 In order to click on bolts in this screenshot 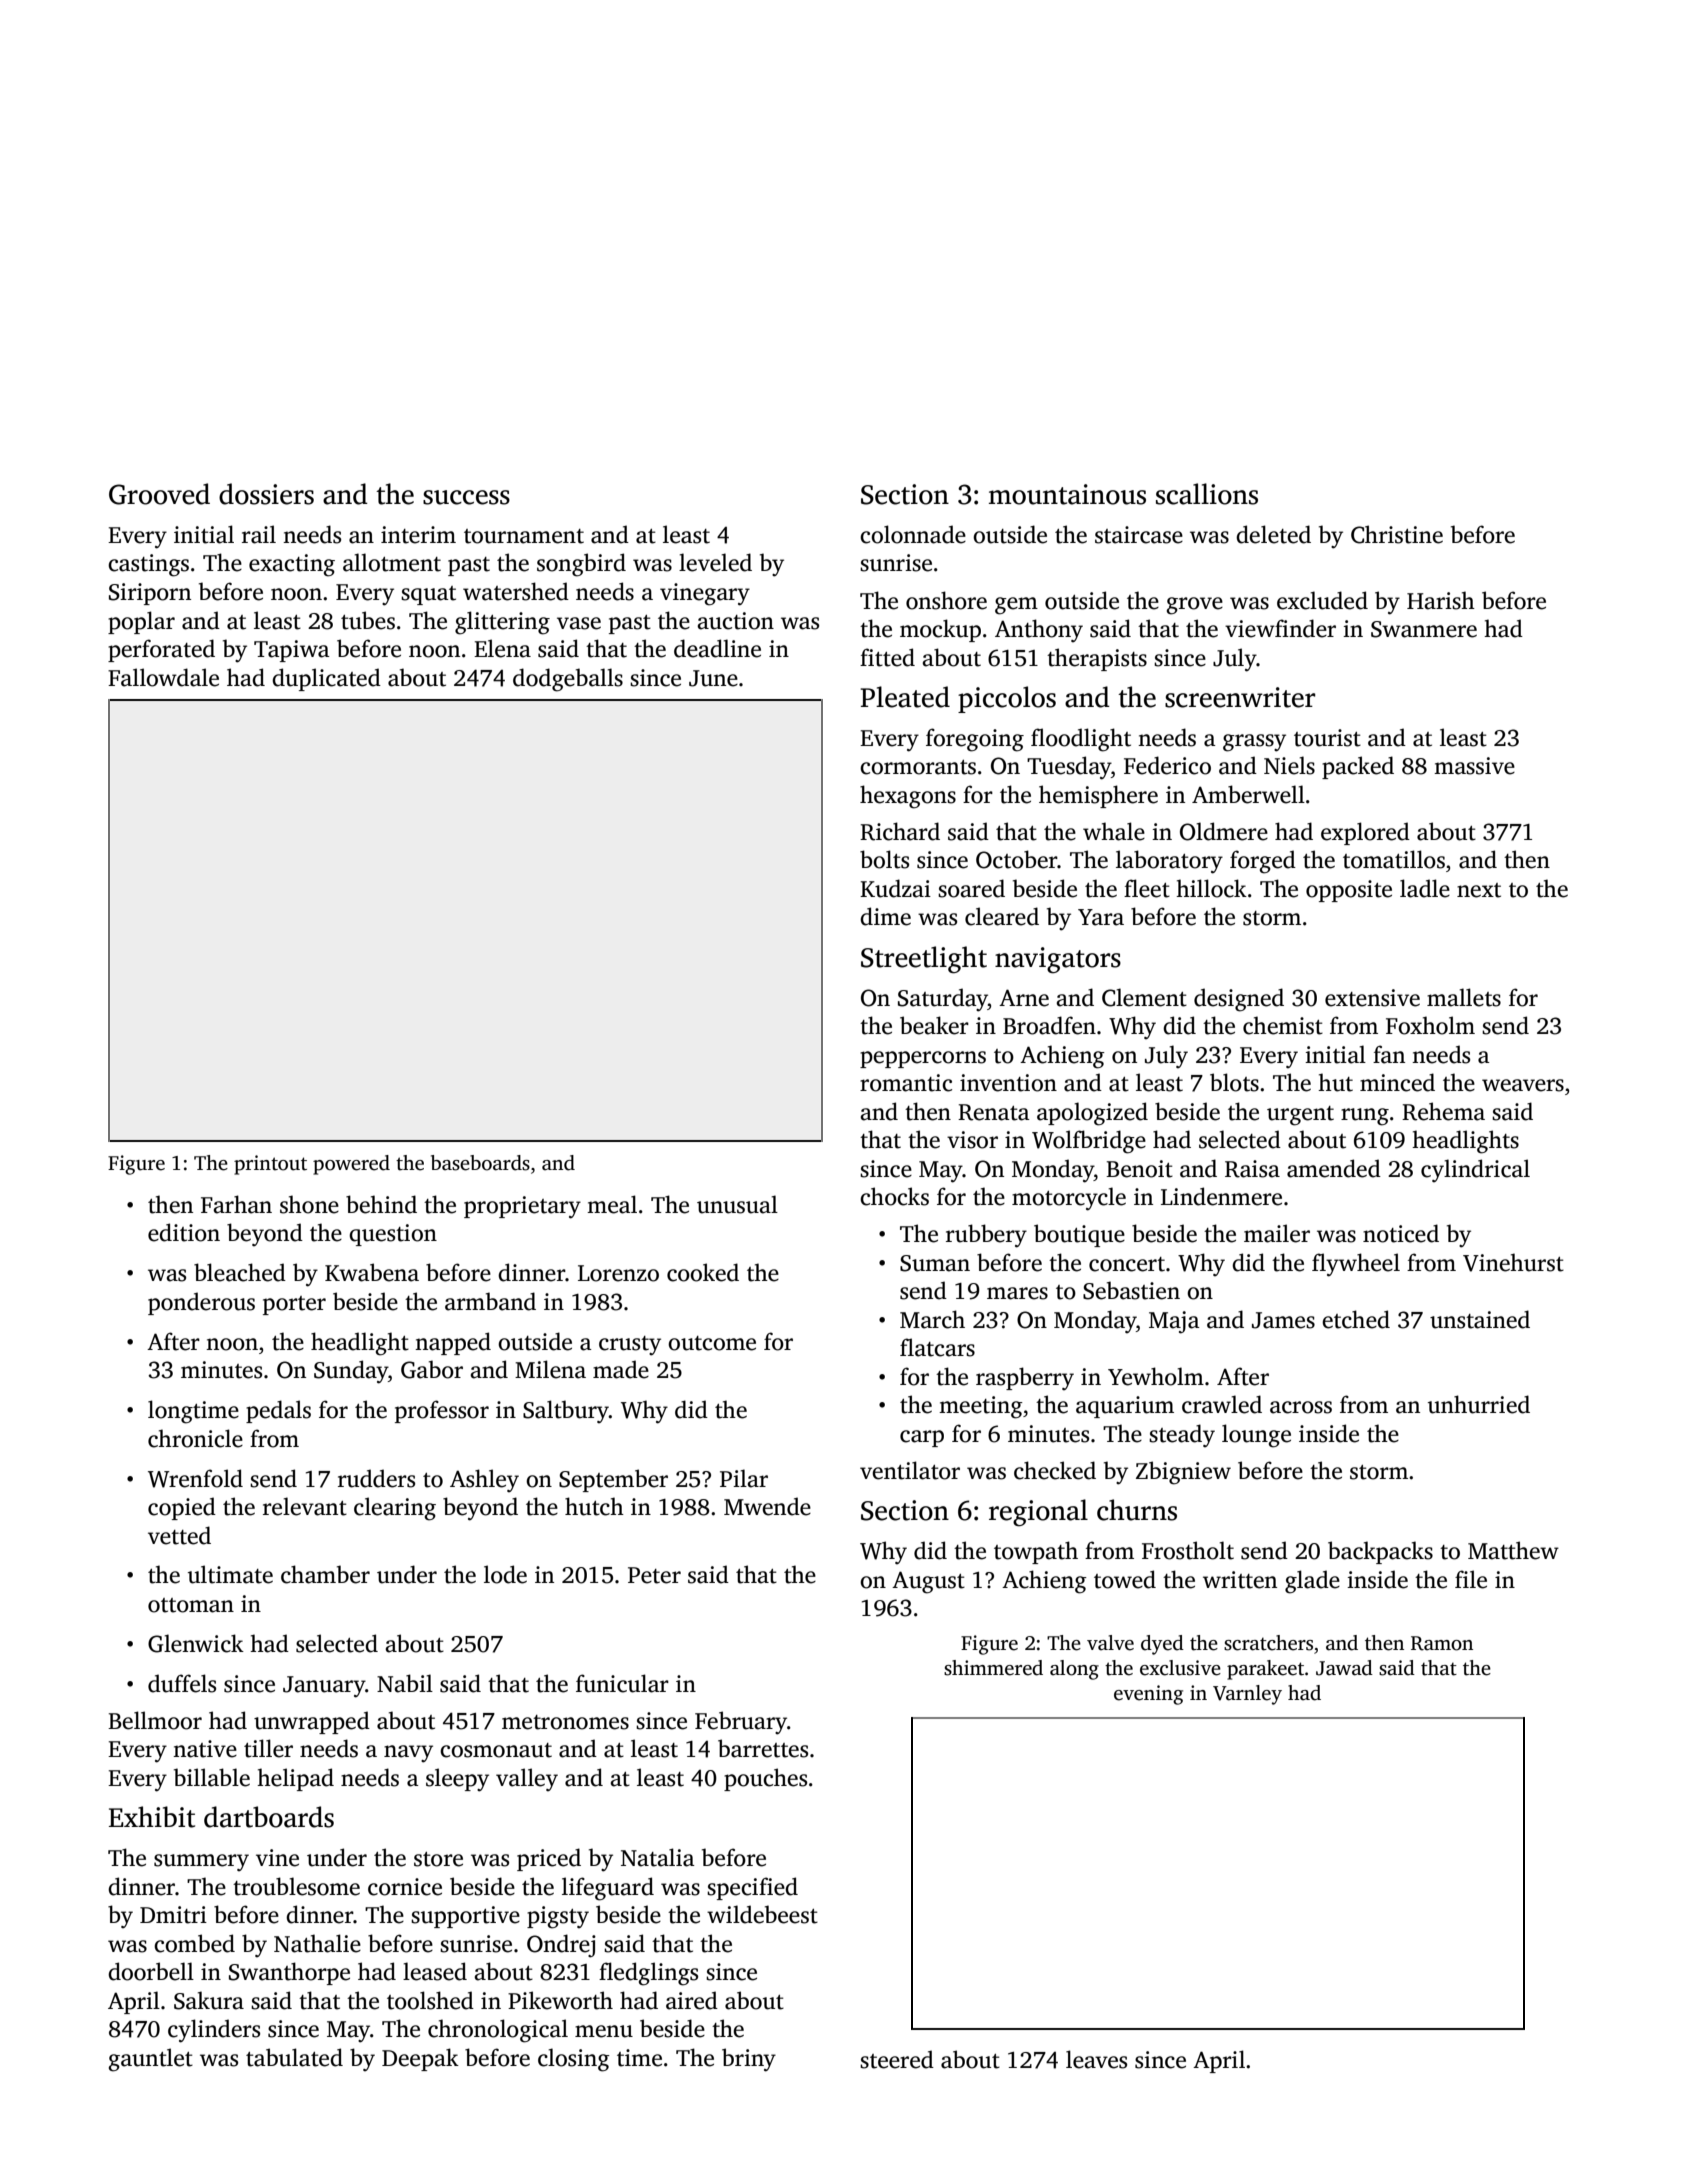, I will do `click(884, 859)`.
